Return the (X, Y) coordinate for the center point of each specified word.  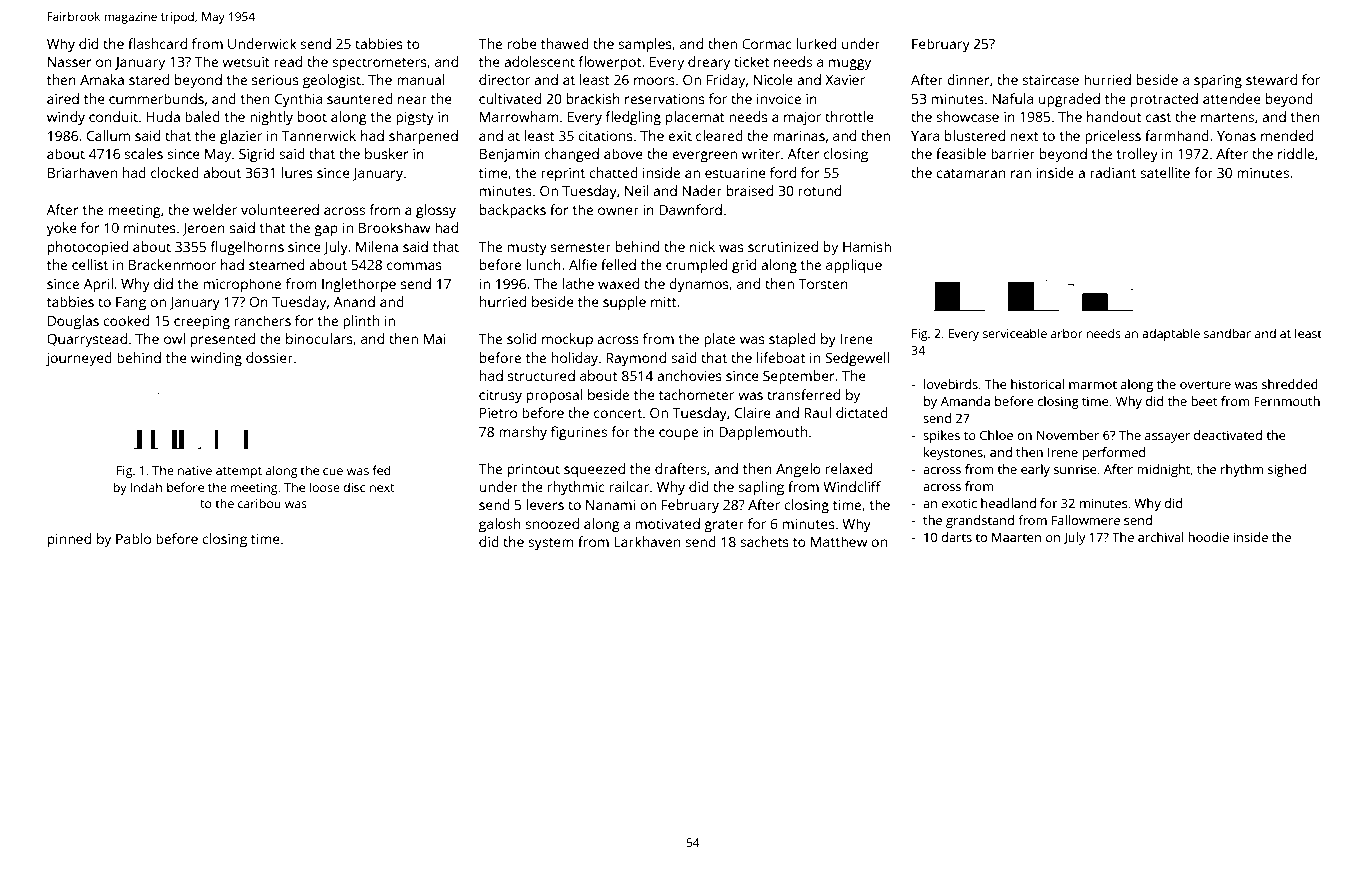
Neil (636, 190)
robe (522, 43)
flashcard (157, 43)
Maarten (1016, 537)
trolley (1137, 155)
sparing (1218, 82)
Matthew (839, 541)
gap (326, 231)
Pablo (133, 538)
